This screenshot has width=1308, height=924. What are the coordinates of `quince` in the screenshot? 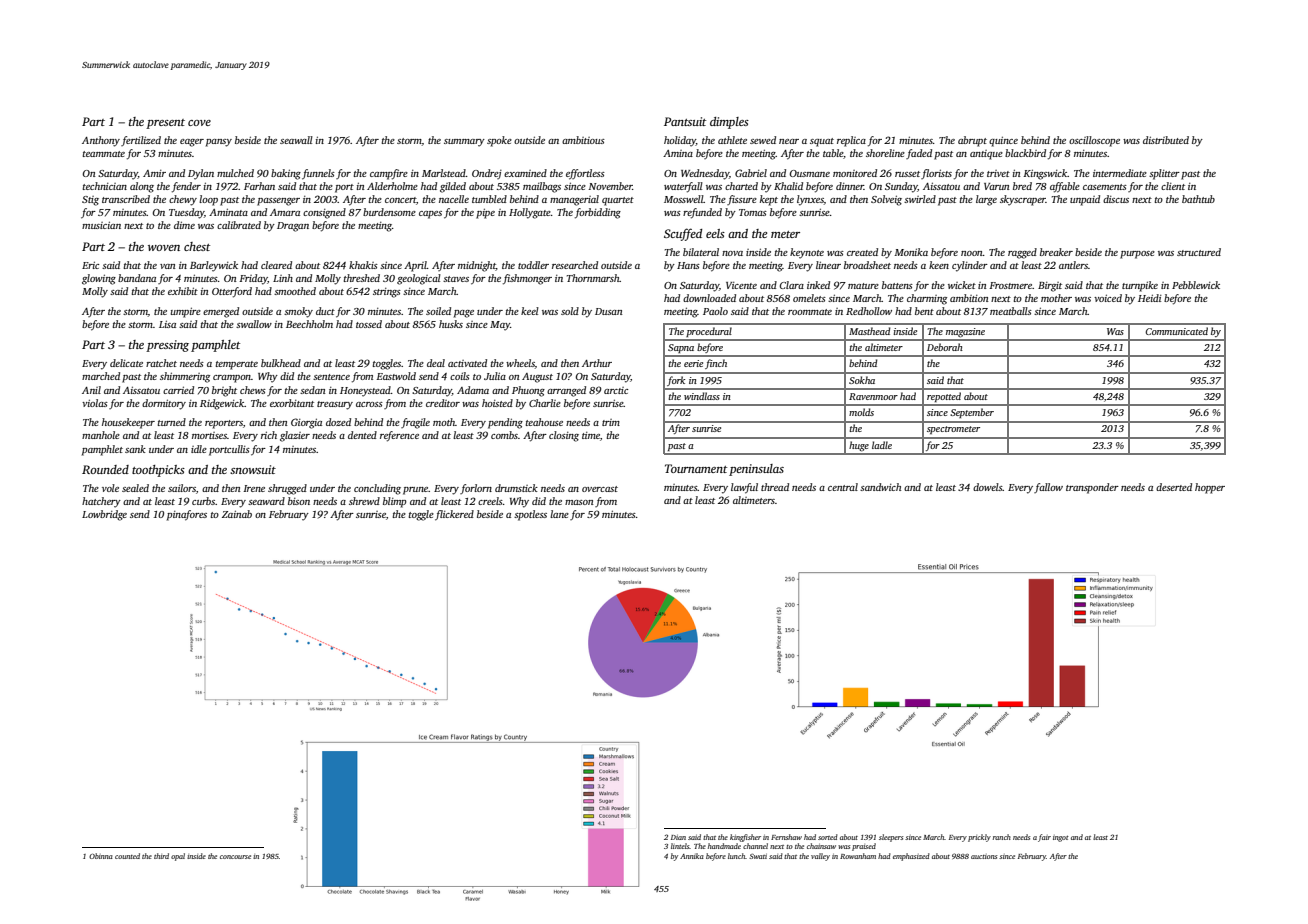 It's located at (1003, 141).
